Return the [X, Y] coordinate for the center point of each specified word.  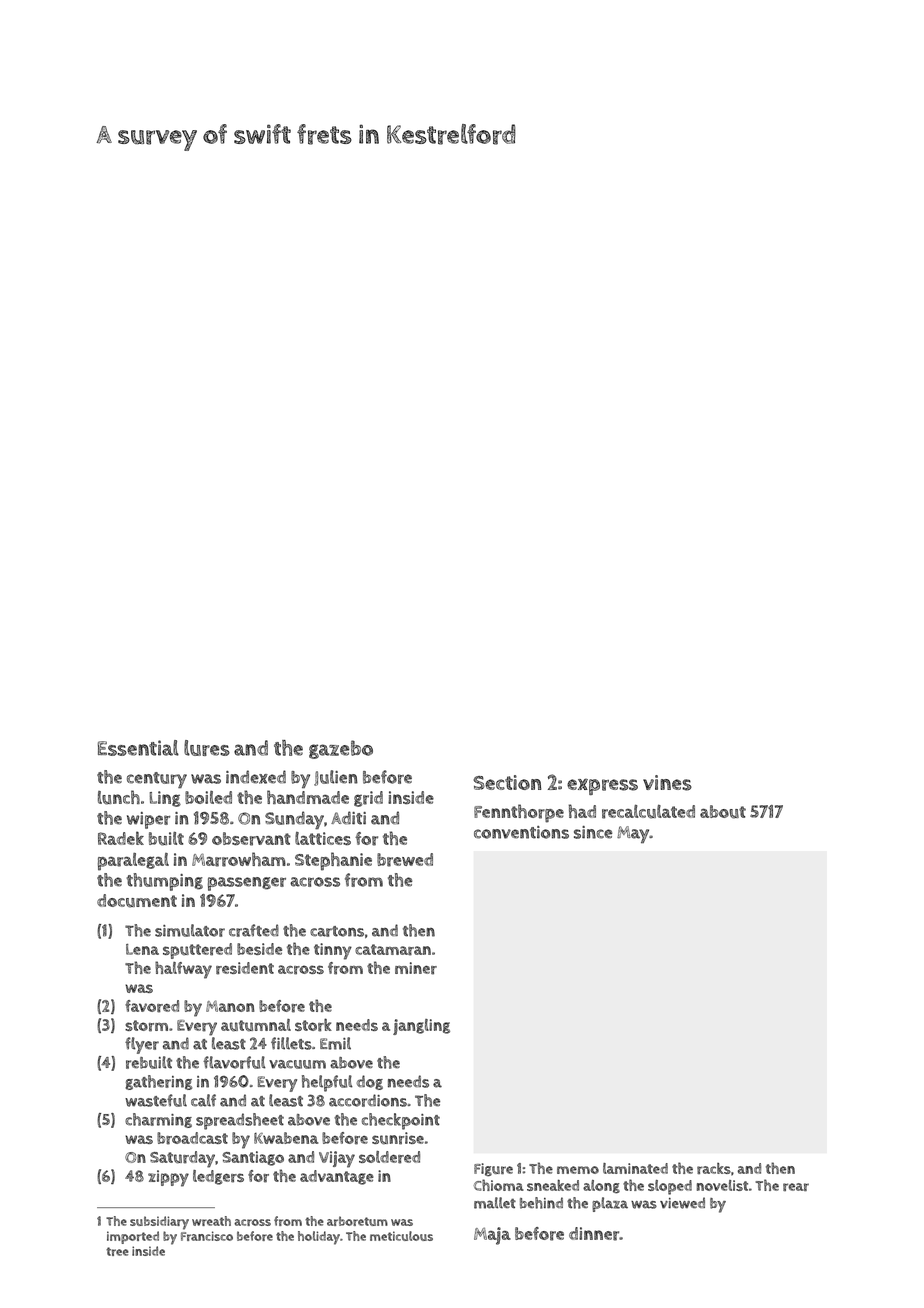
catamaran [393, 950]
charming [158, 1120]
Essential [138, 748]
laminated [635, 1168]
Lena [142, 949]
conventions [521, 832]
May [633, 834]
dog [370, 1082]
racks [714, 1168]
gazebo [341, 749]
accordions [368, 1100]
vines [667, 783]
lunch [119, 797]
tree [117, 1251]
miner [416, 968]
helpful [327, 1083]
